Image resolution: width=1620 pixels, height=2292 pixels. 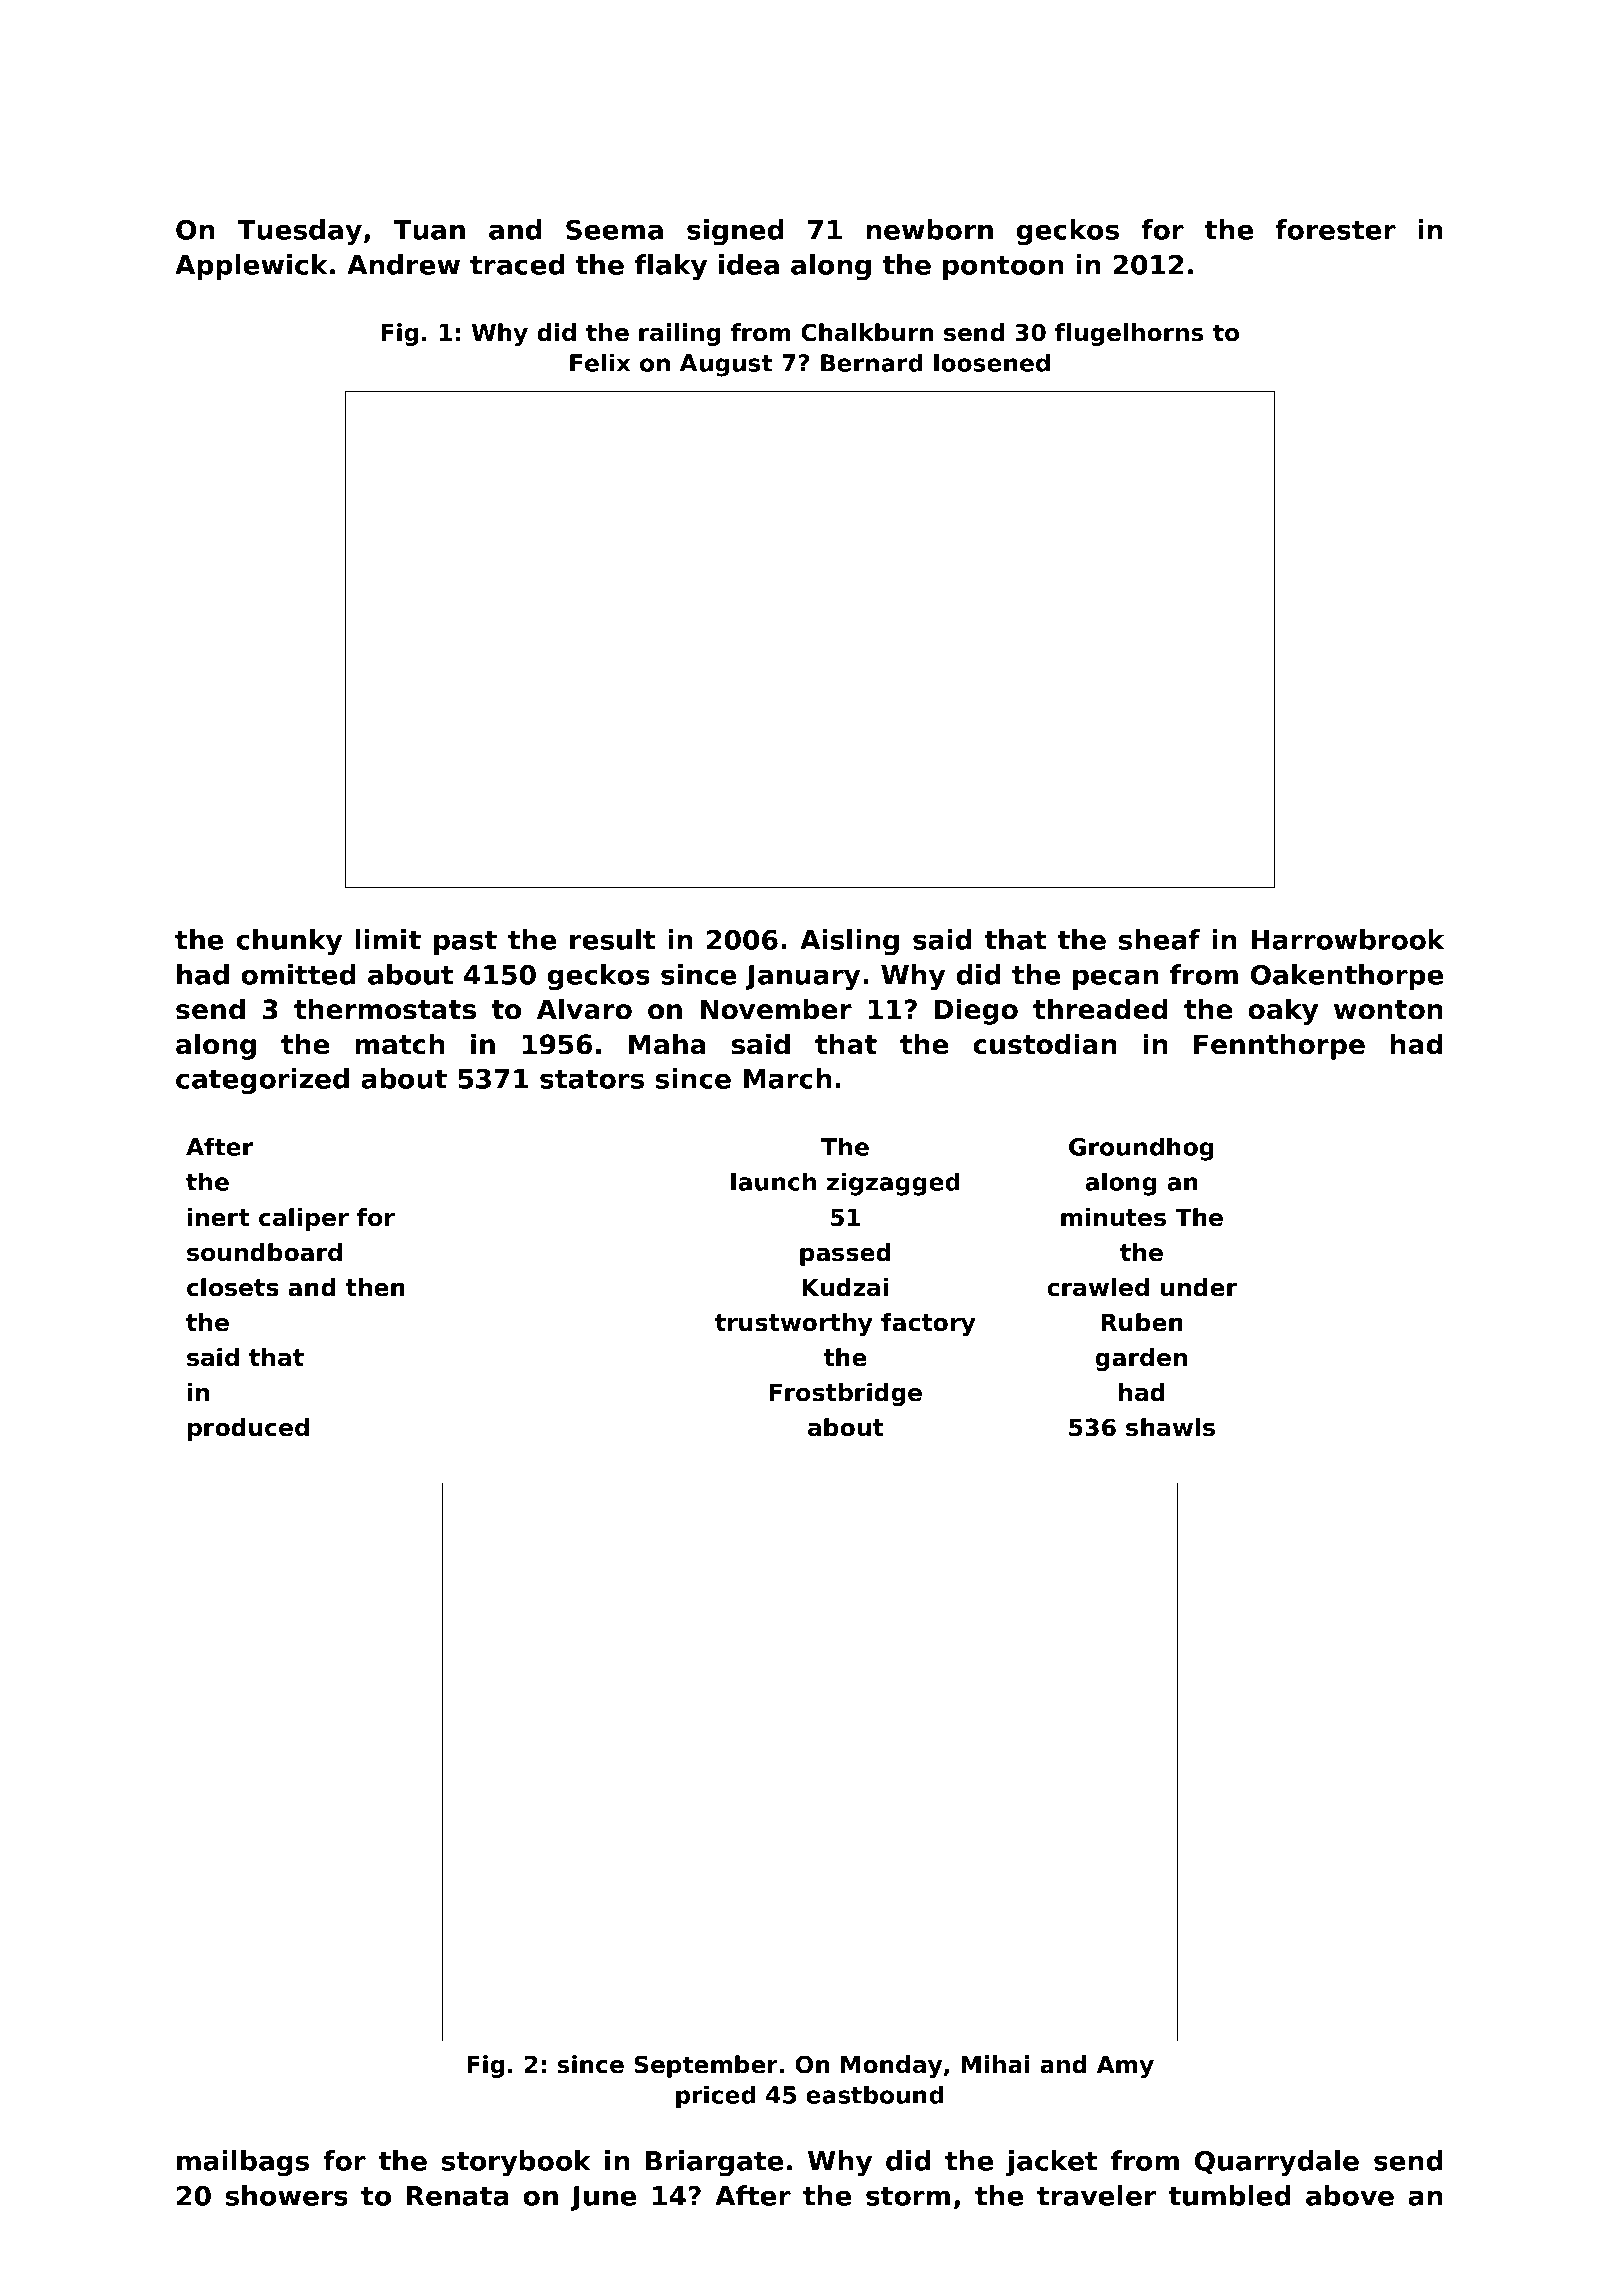 I want to click on shawls, so click(x=1170, y=1427).
